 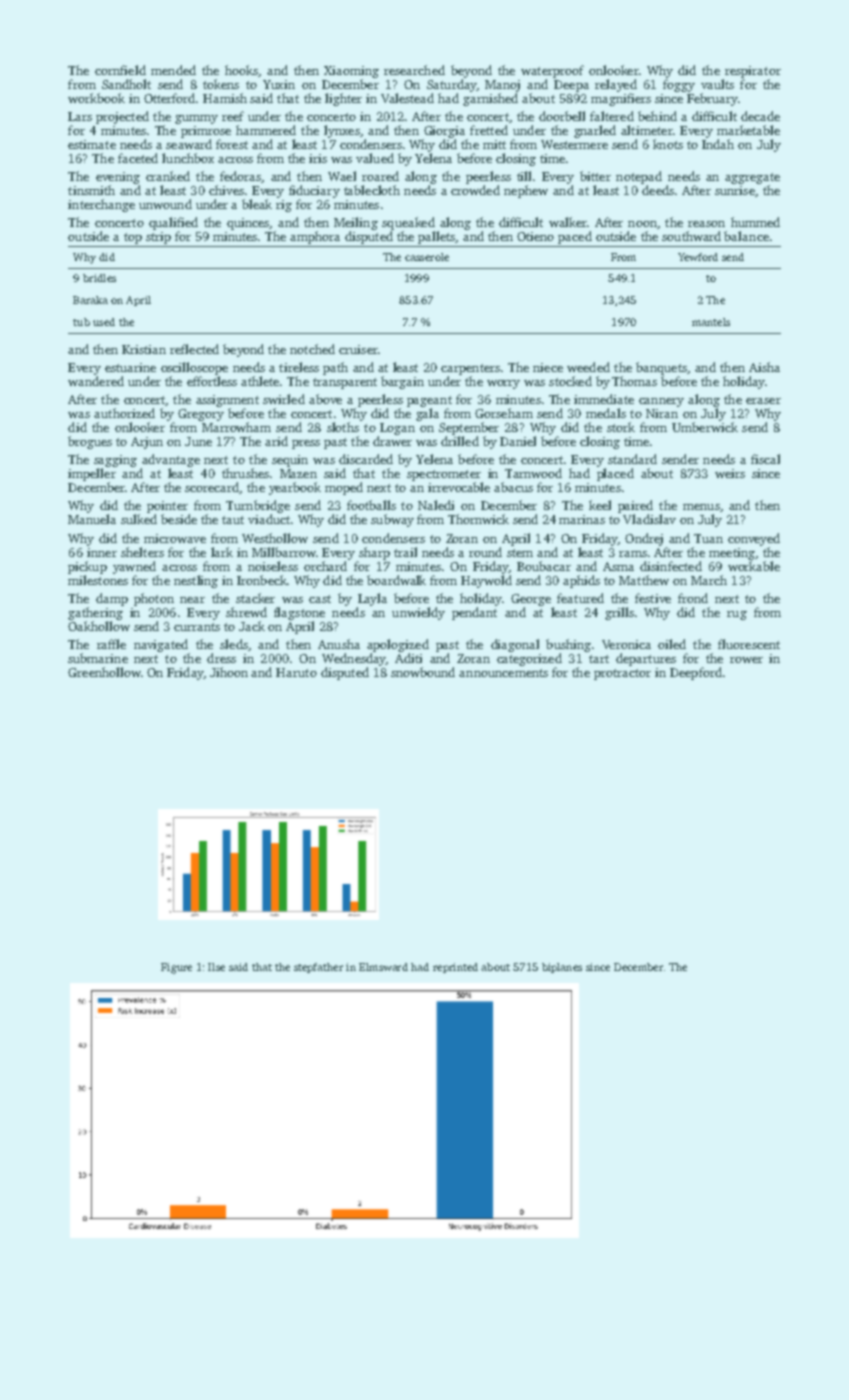 What do you see at coordinates (92, 144) in the document?
I see `estimate` at bounding box center [92, 144].
